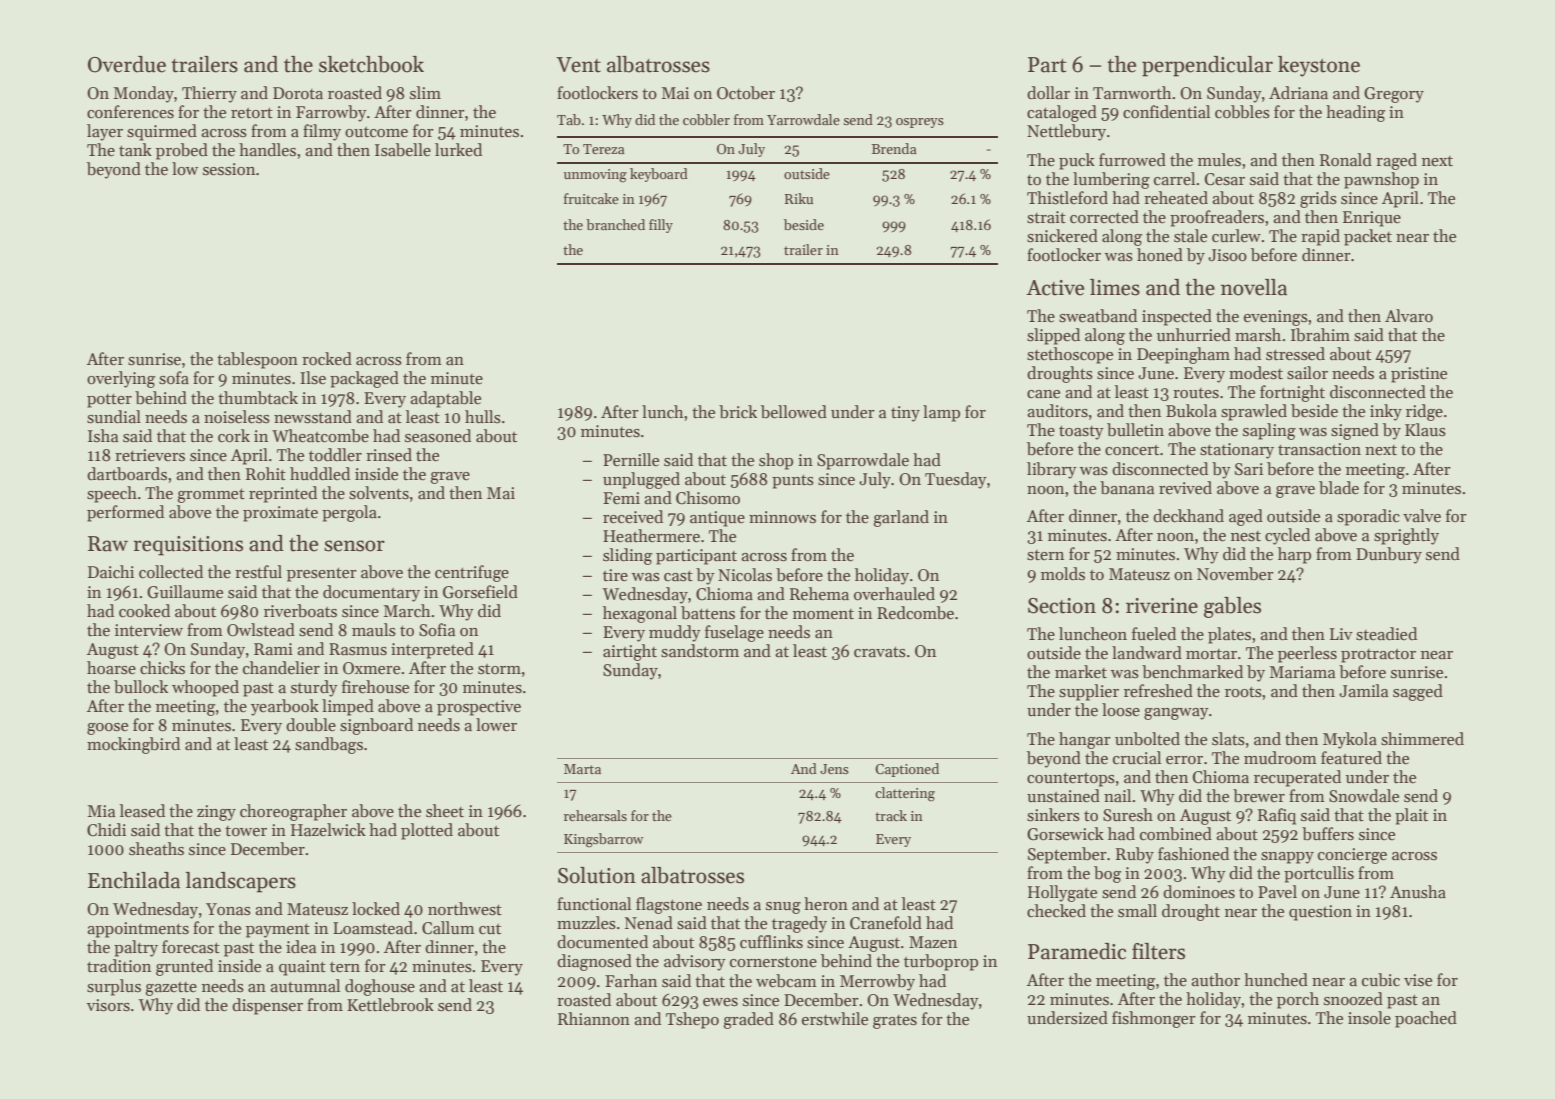 This screenshot has width=1555, height=1099. What do you see at coordinates (149, 630) in the screenshot?
I see `interview` at bounding box center [149, 630].
